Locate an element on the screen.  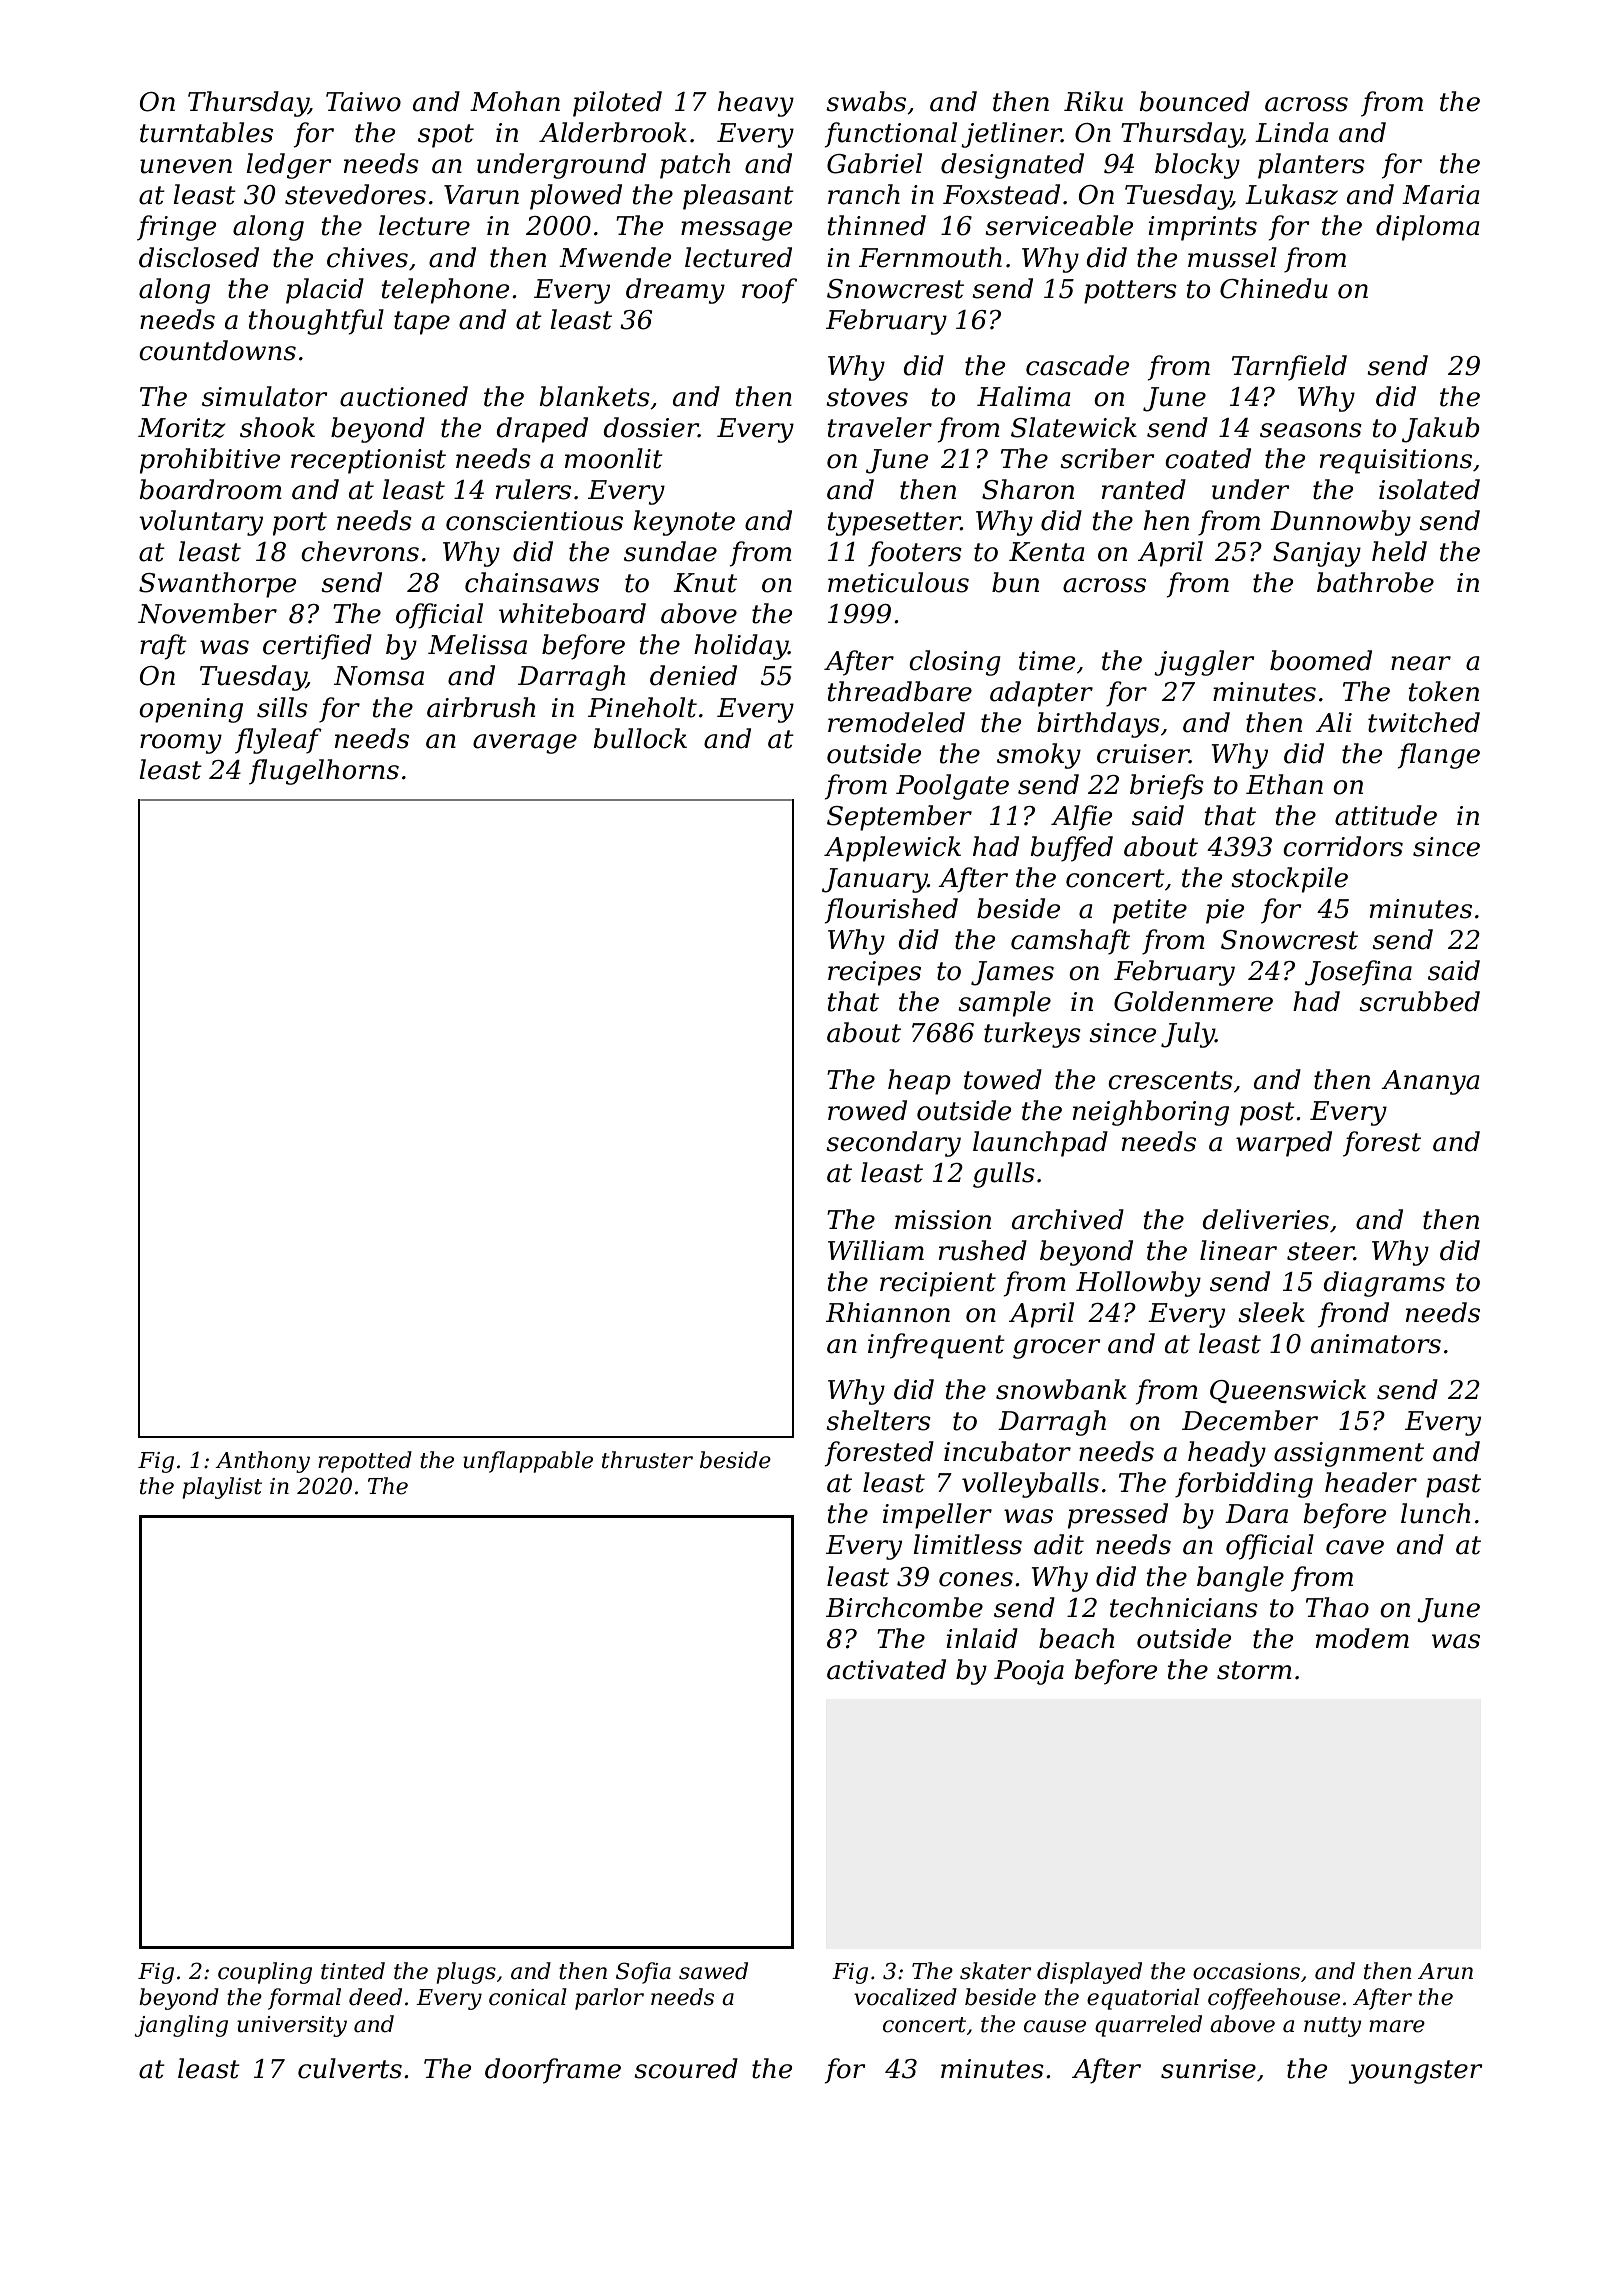
traveler is located at coordinates (880, 427).
